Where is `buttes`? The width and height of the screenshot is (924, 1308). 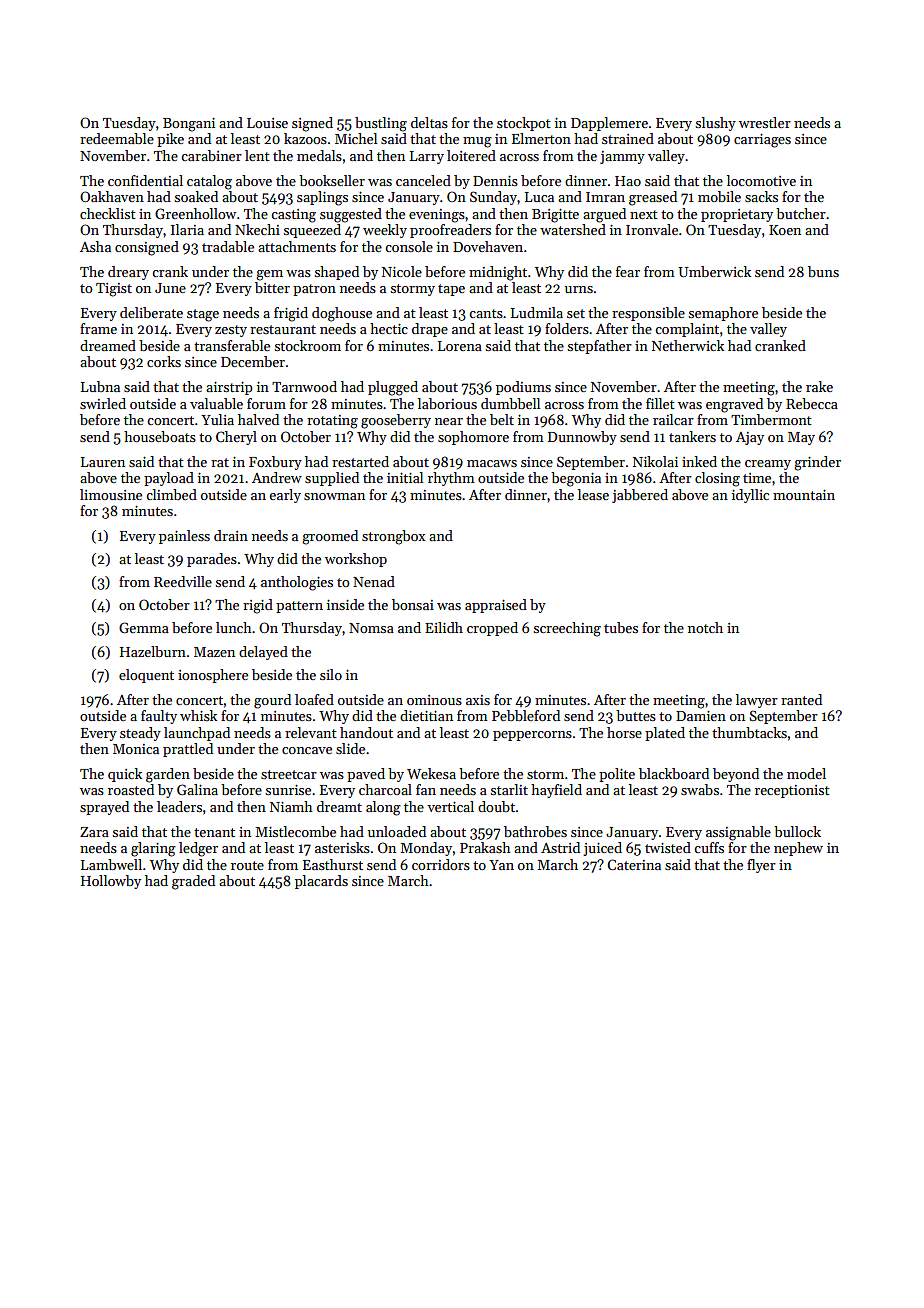 buttes is located at coordinates (636, 715).
